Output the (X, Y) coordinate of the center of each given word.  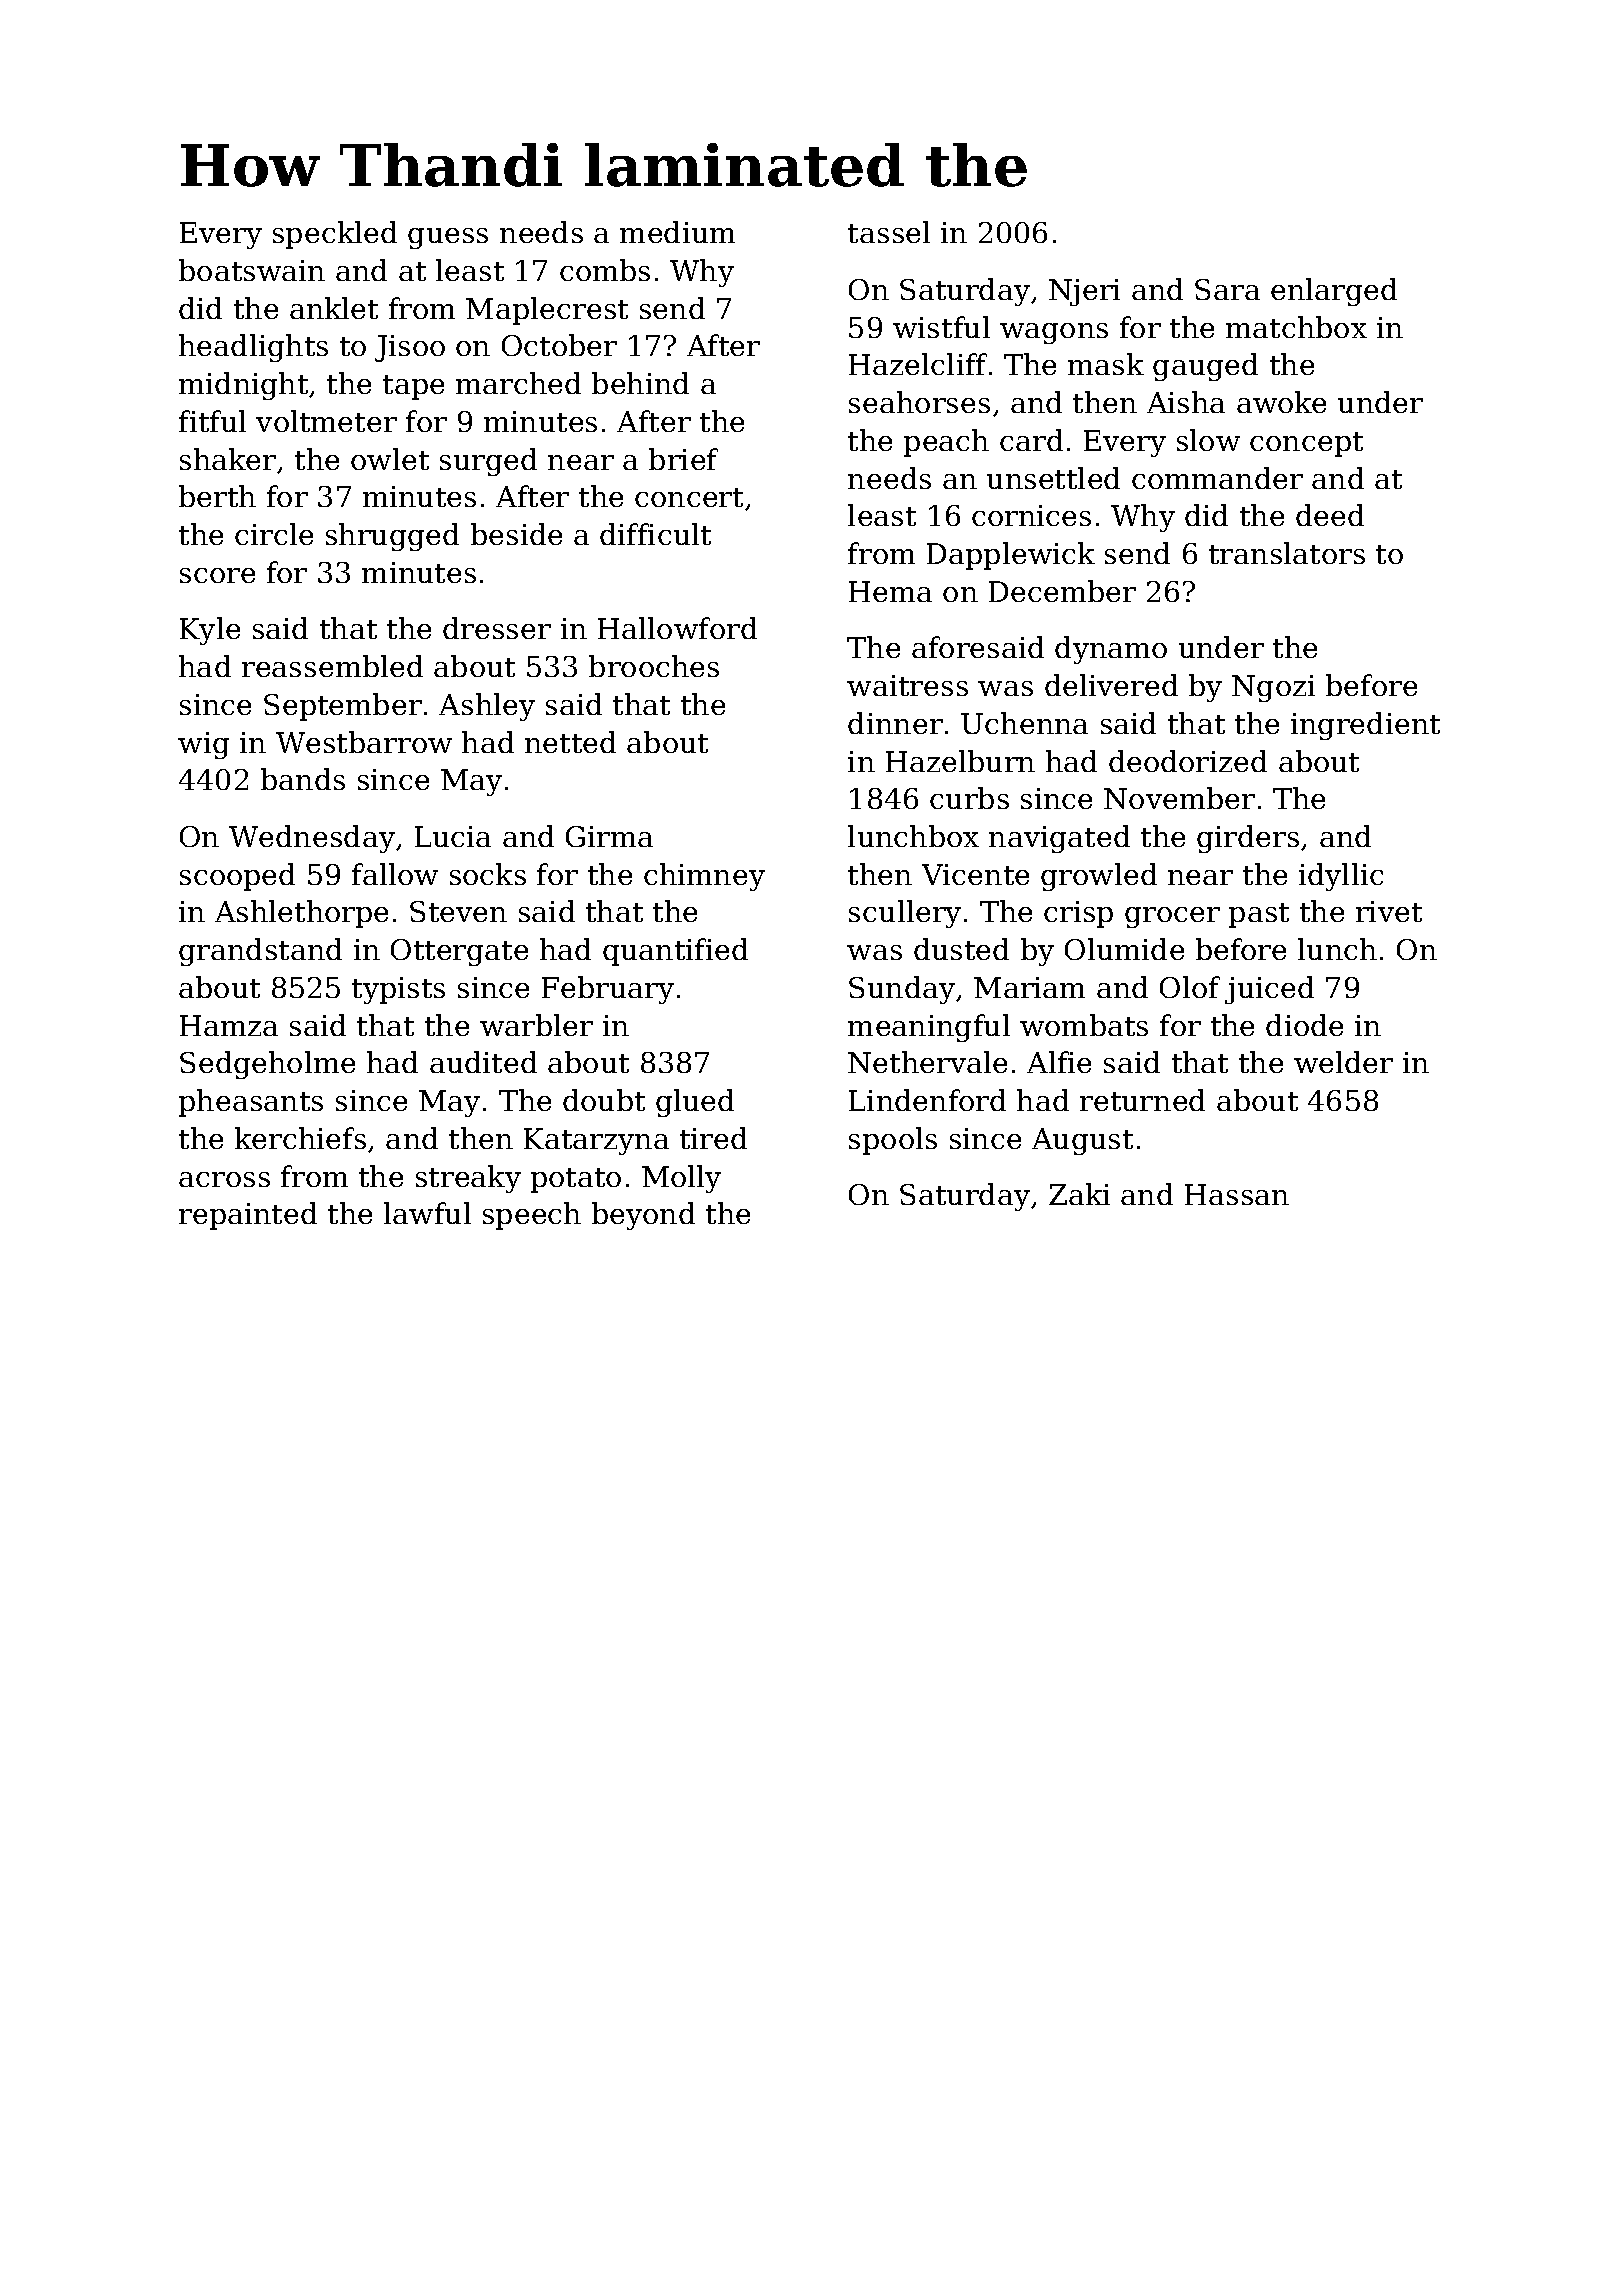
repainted (248, 1216)
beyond (643, 1216)
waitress (907, 685)
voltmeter (326, 421)
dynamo (1111, 650)
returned (1142, 1100)
